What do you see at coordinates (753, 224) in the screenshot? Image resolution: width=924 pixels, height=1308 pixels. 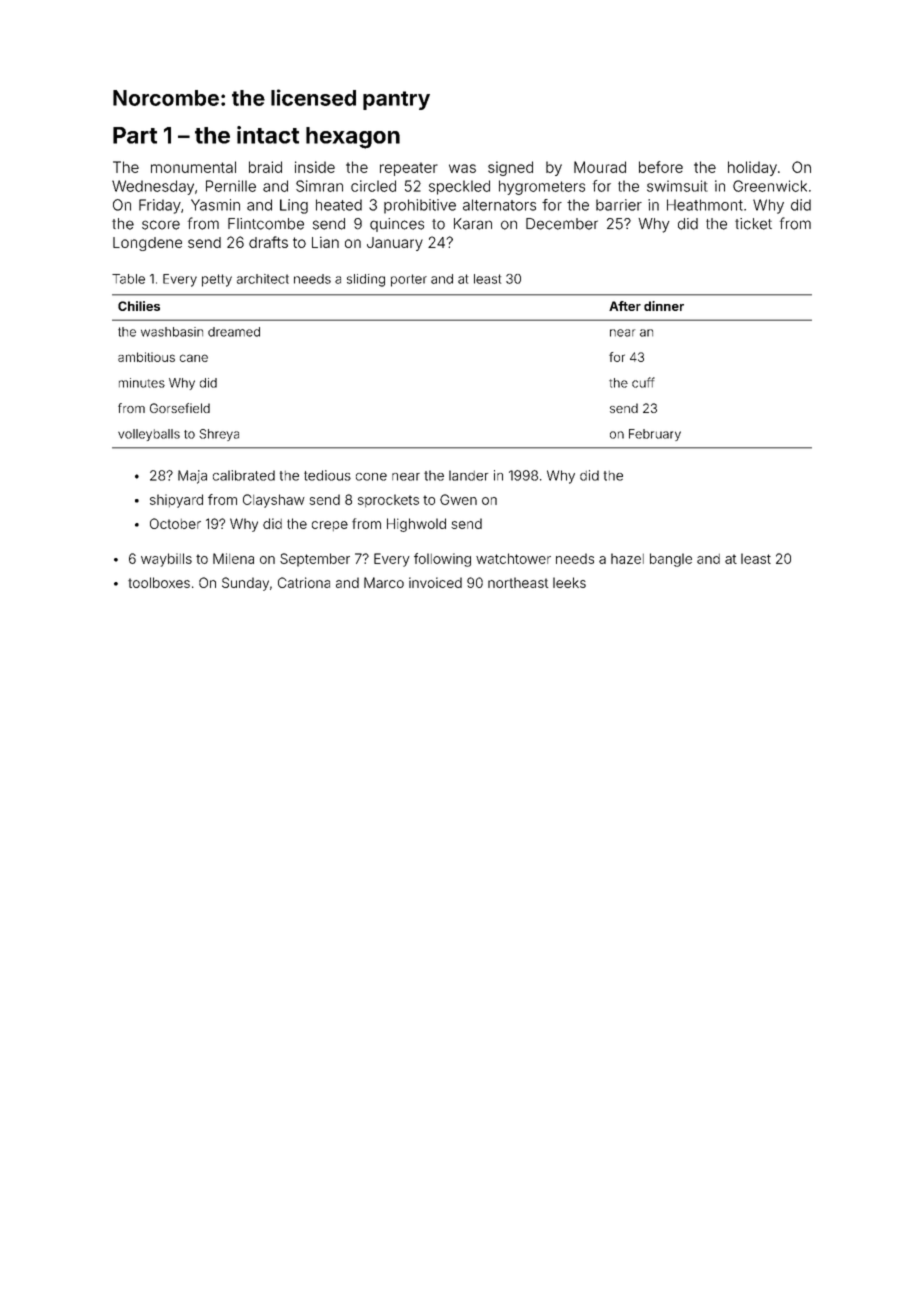 I see `ticket` at bounding box center [753, 224].
